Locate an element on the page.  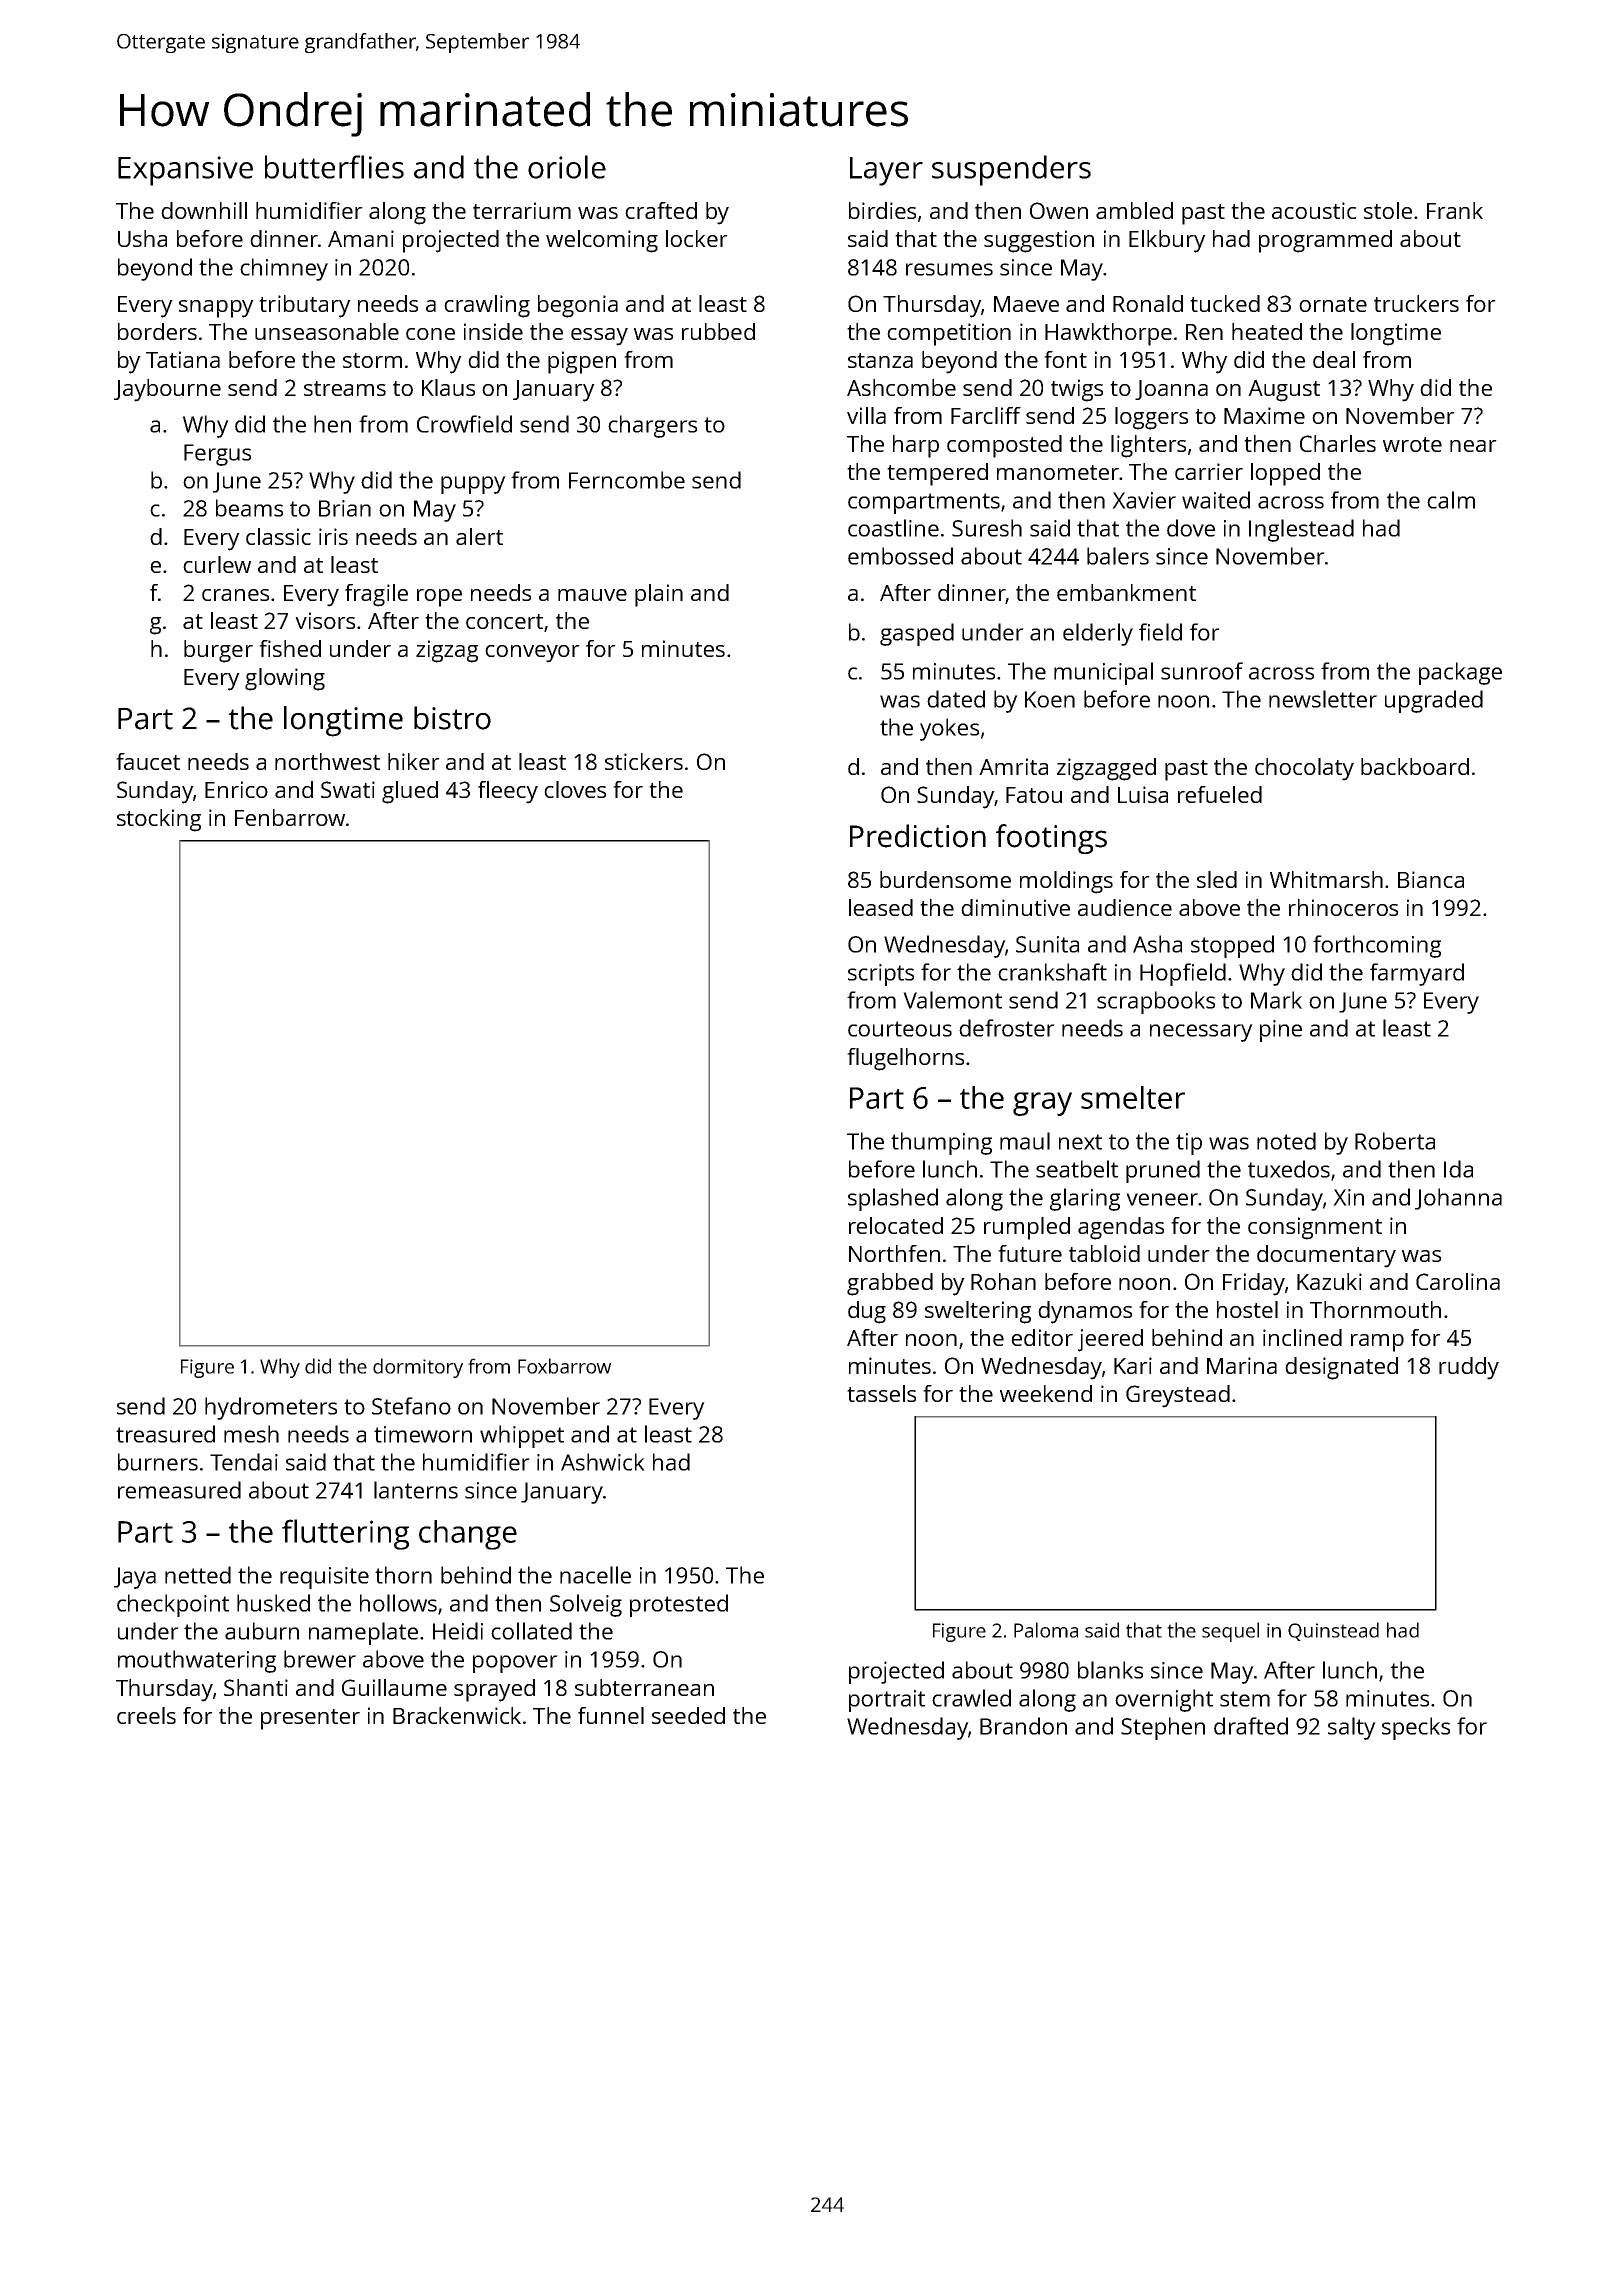
Usha is located at coordinates (142, 238).
